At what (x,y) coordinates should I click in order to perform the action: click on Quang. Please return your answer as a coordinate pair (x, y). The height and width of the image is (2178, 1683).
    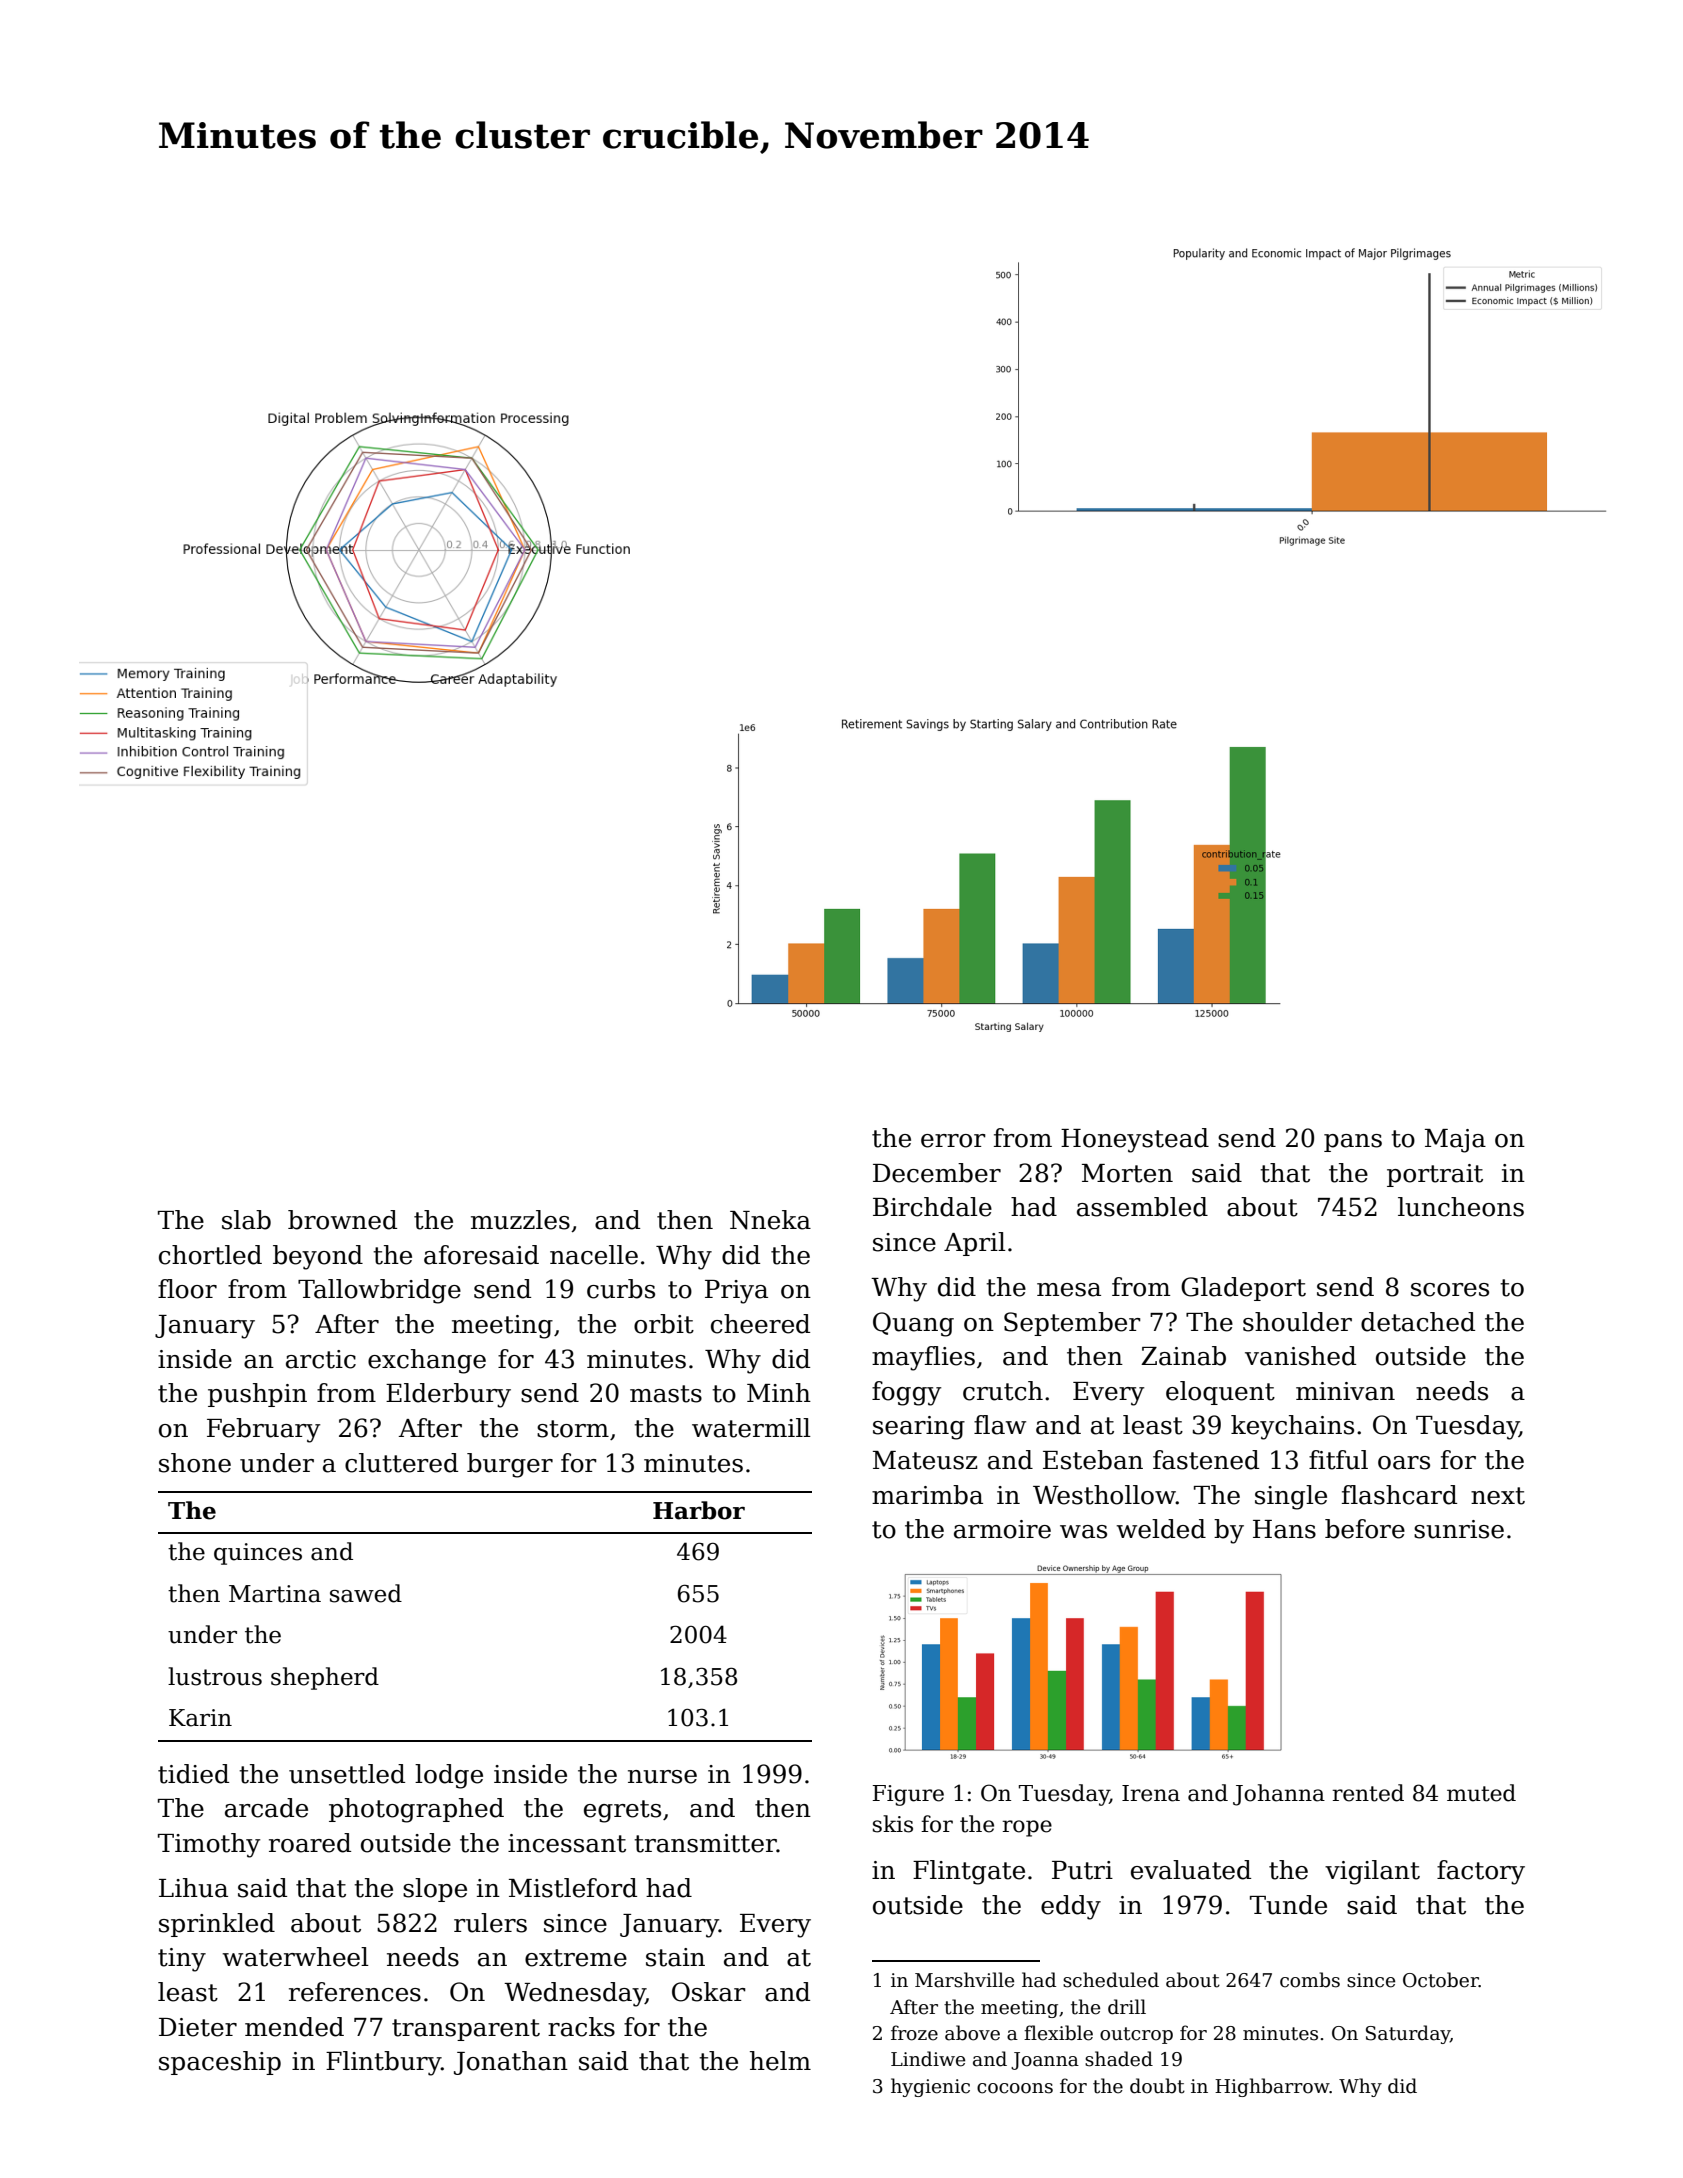
    Looking at the image, I should click on (913, 1324).
